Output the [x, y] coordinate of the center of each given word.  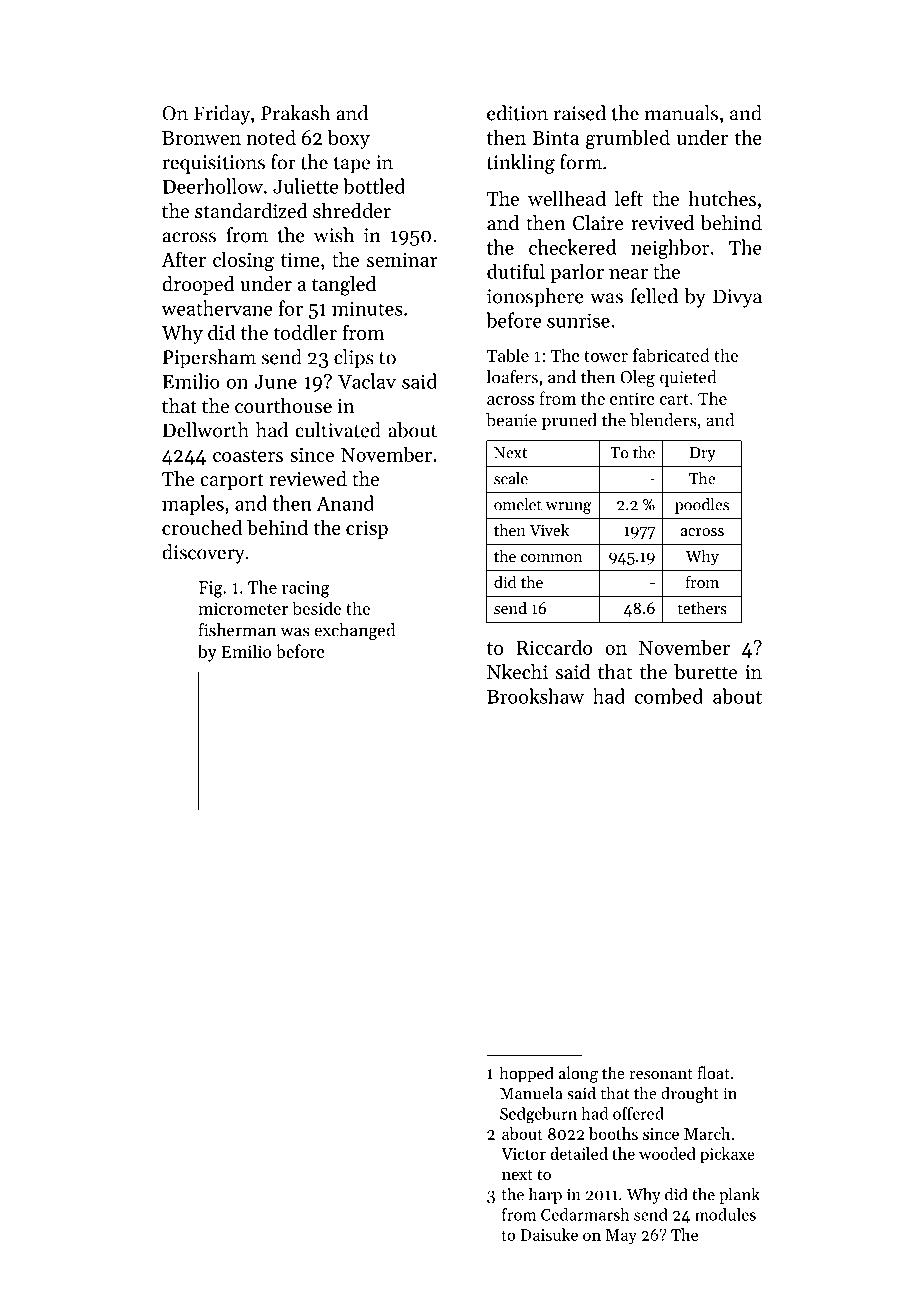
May [621, 1237]
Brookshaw [535, 696]
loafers [512, 377]
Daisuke [549, 1234]
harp [545, 1196]
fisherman [237, 630]
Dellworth [206, 430]
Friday [222, 115]
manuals [681, 113]
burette [705, 672]
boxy [349, 139]
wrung [568, 508]
